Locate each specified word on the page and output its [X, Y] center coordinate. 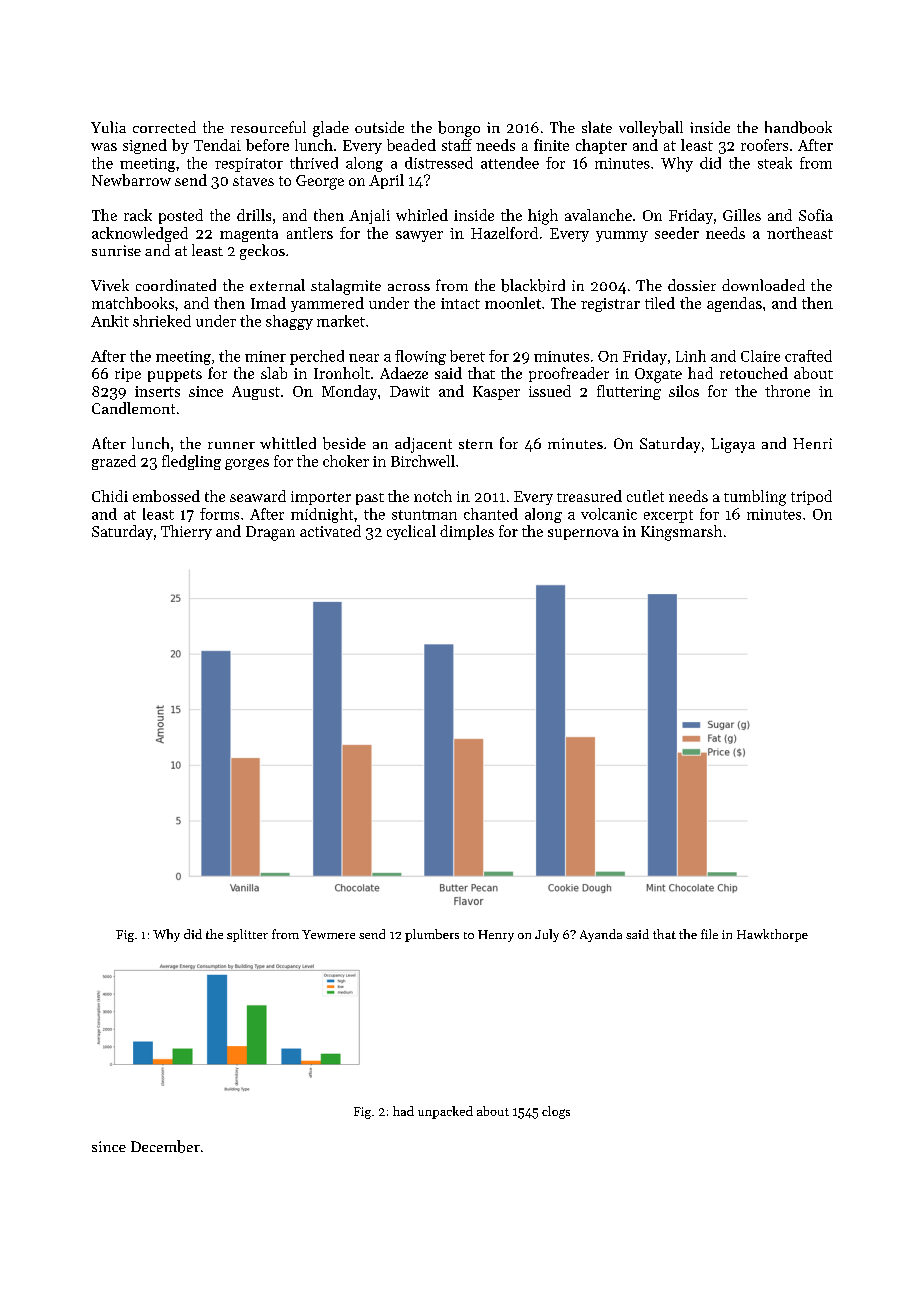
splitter [247, 935]
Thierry [186, 532]
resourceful [268, 127]
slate [597, 127]
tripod [811, 497]
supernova [583, 534]
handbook [798, 127]
